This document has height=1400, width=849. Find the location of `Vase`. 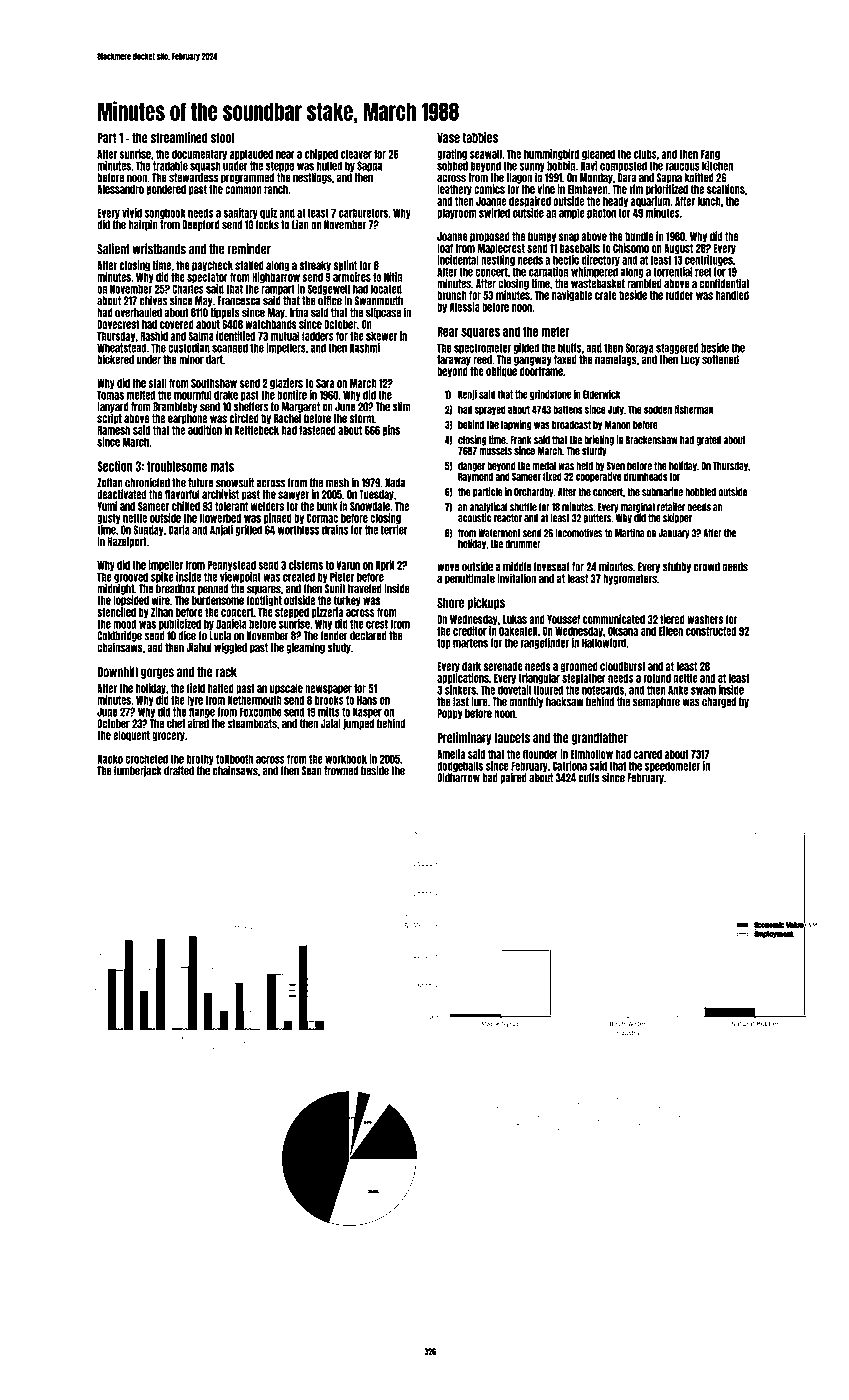

Vase is located at coordinates (448, 137).
